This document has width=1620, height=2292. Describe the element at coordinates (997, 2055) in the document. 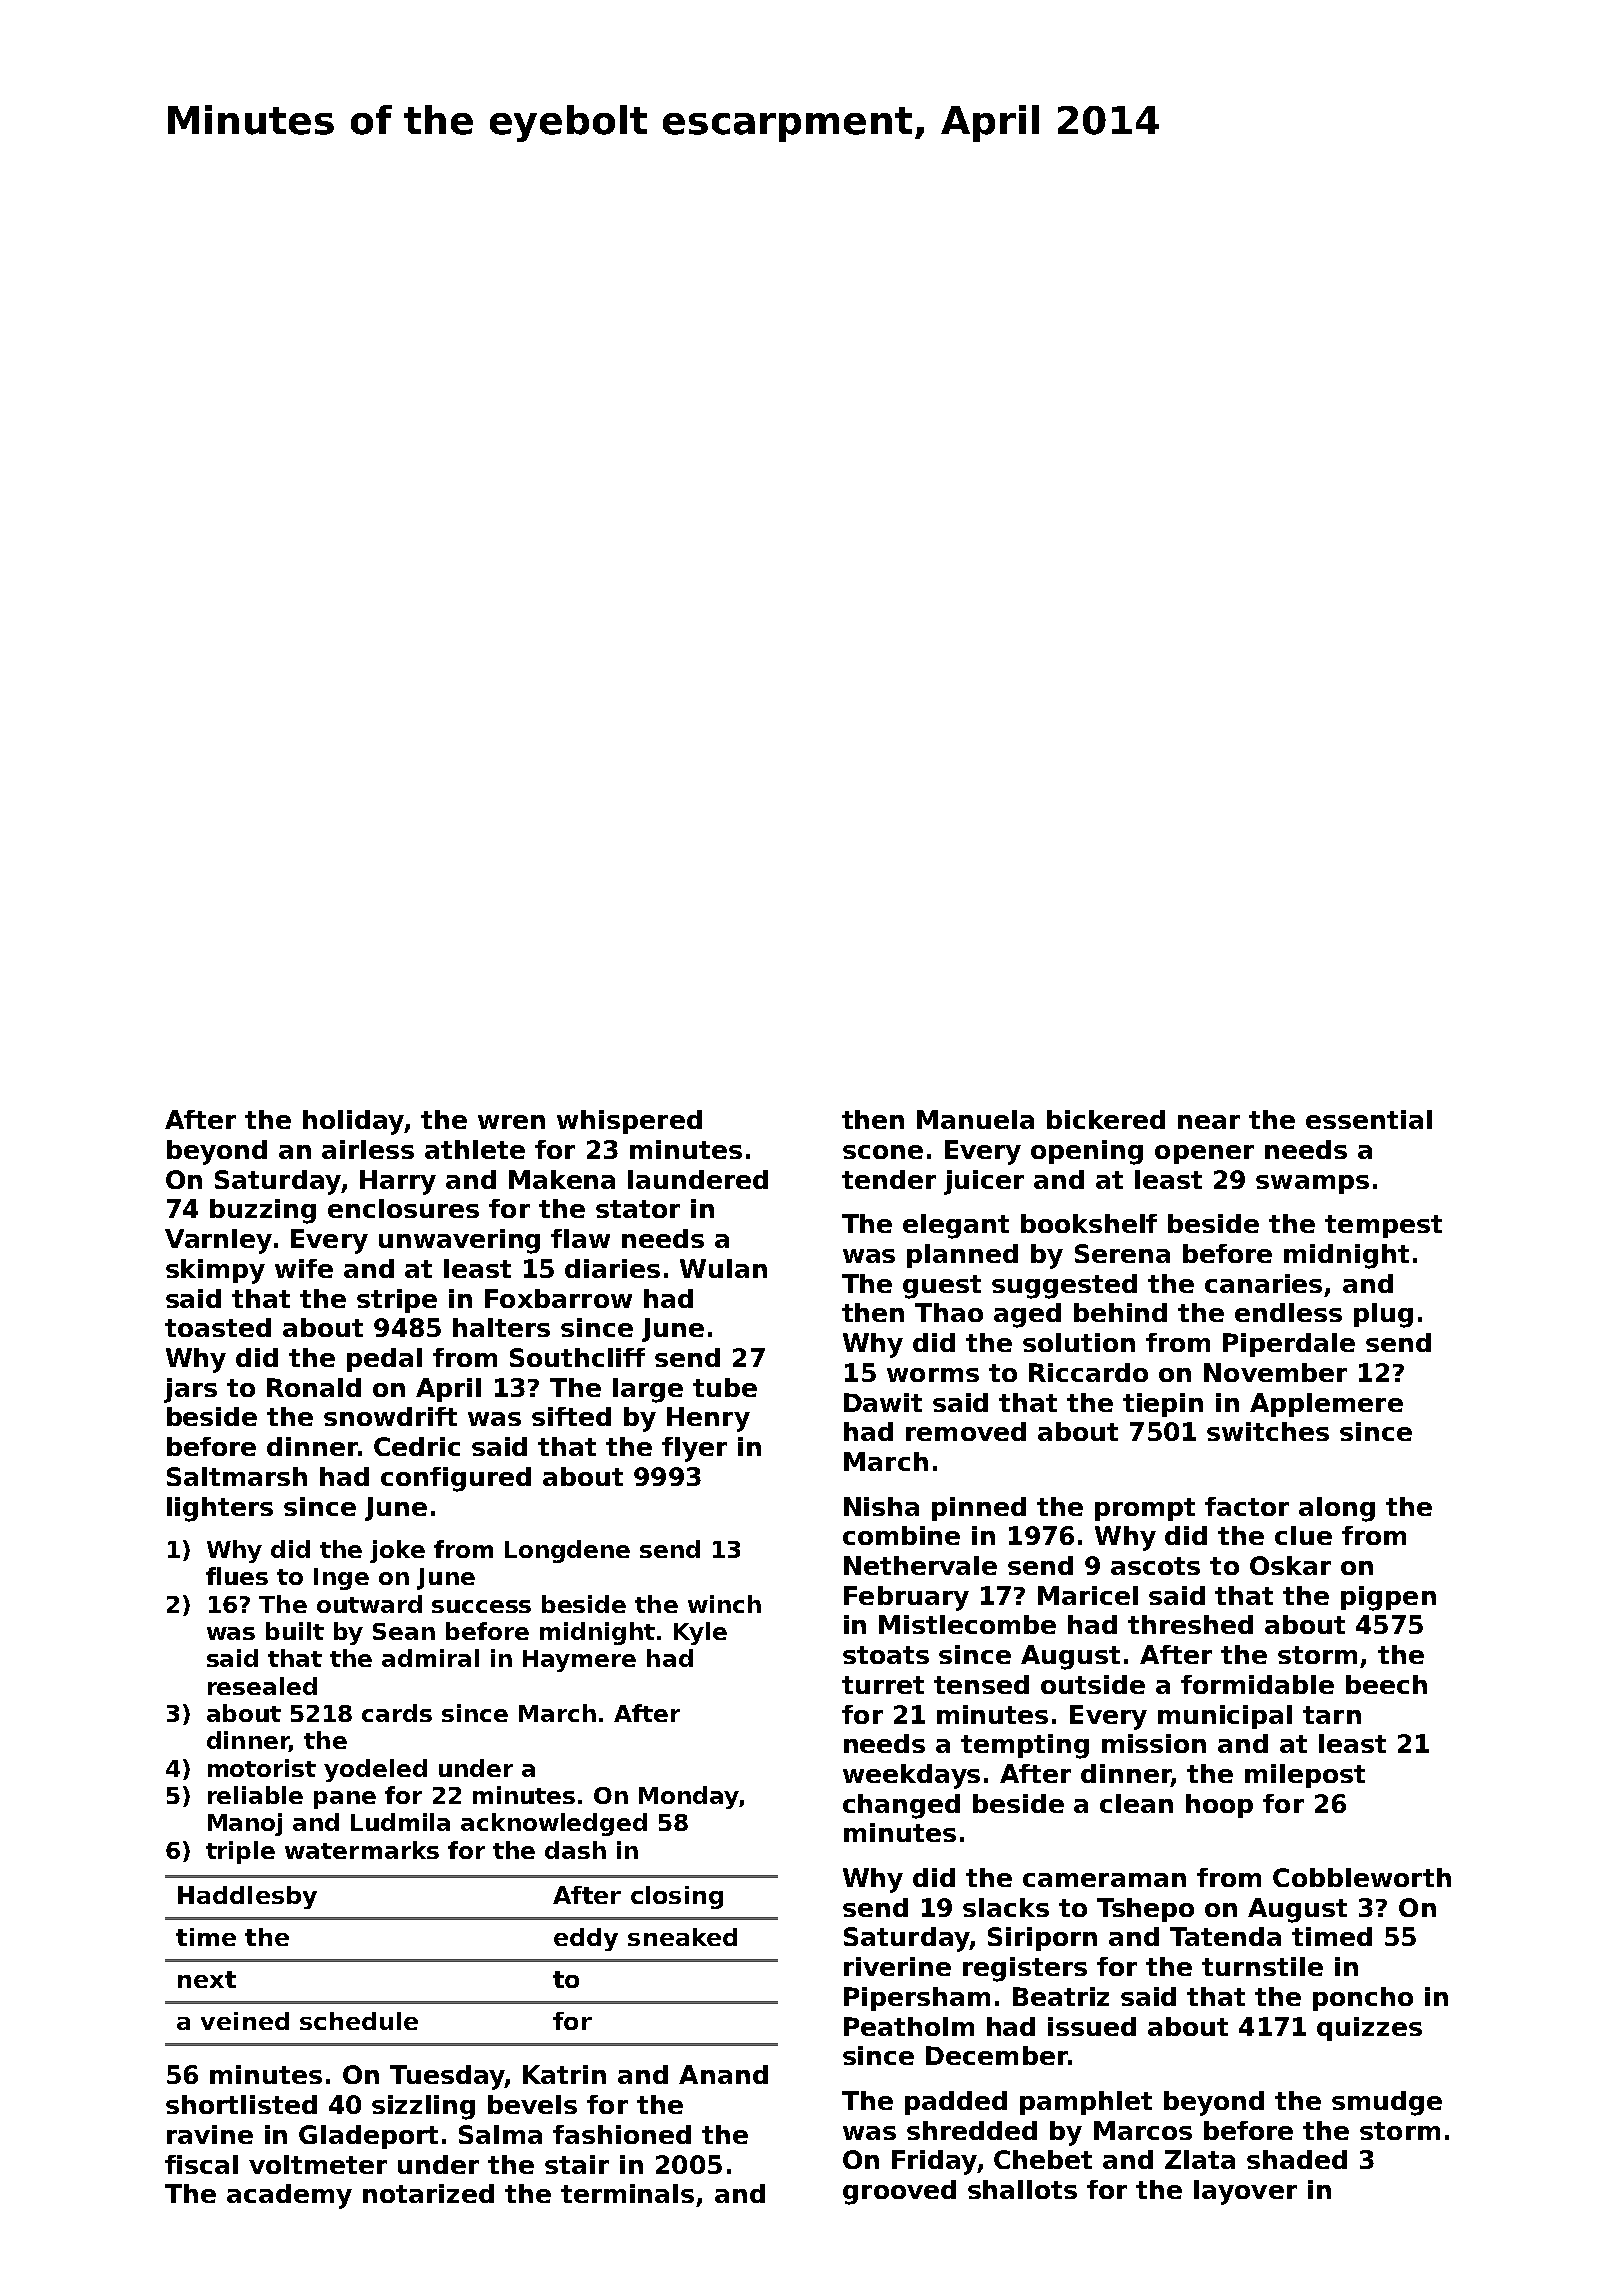

I see `December` at that location.
